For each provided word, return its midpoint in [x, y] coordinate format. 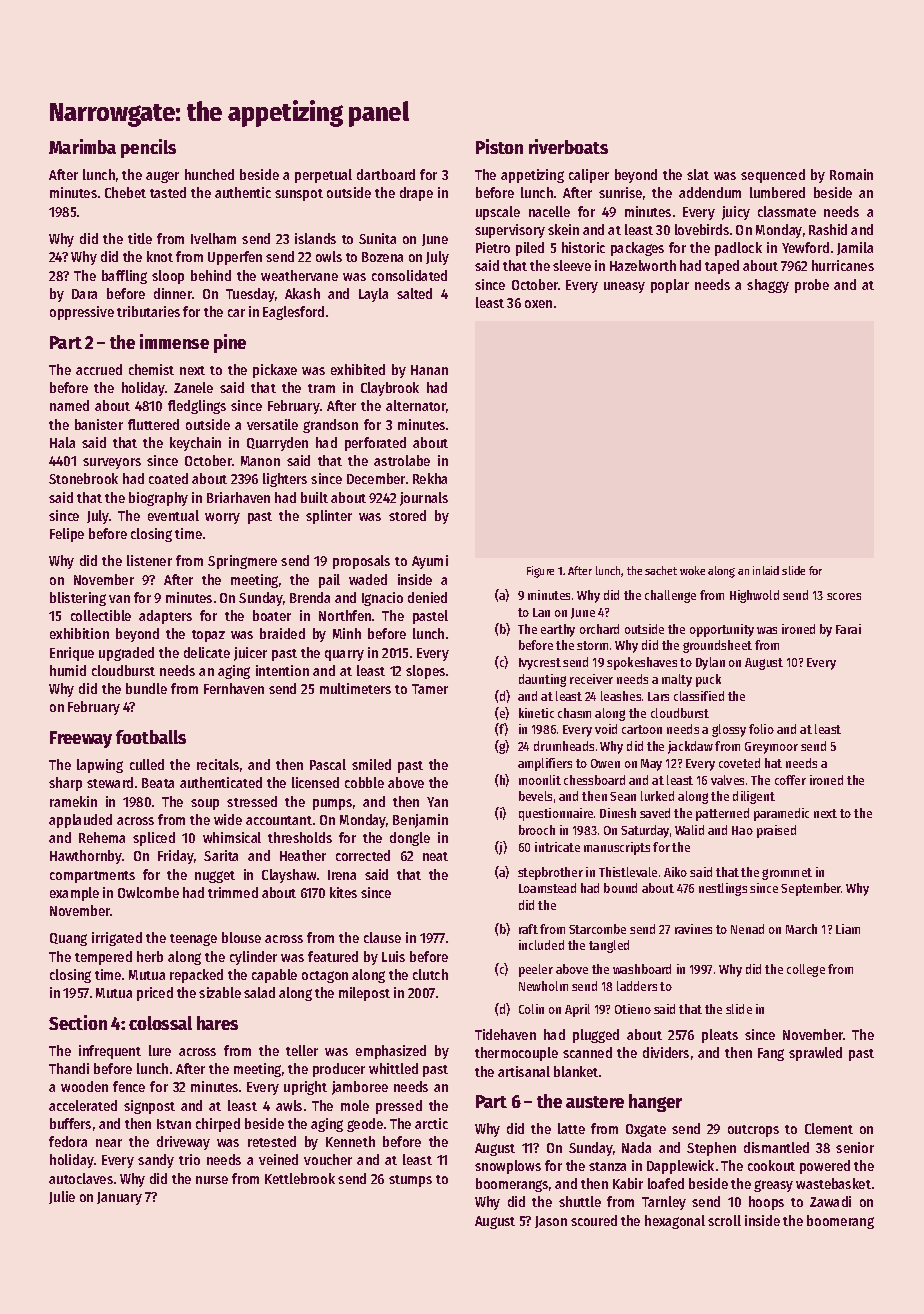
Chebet [125, 192]
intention [282, 670]
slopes [425, 672]
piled [530, 249]
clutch [430, 974]
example [74, 894]
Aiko [675, 872]
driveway [183, 1143]
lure [160, 1050]
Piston [499, 146]
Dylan [710, 663]
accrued [99, 369]
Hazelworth [643, 265]
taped [722, 267]
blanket [576, 1071]
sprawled [815, 1054]
